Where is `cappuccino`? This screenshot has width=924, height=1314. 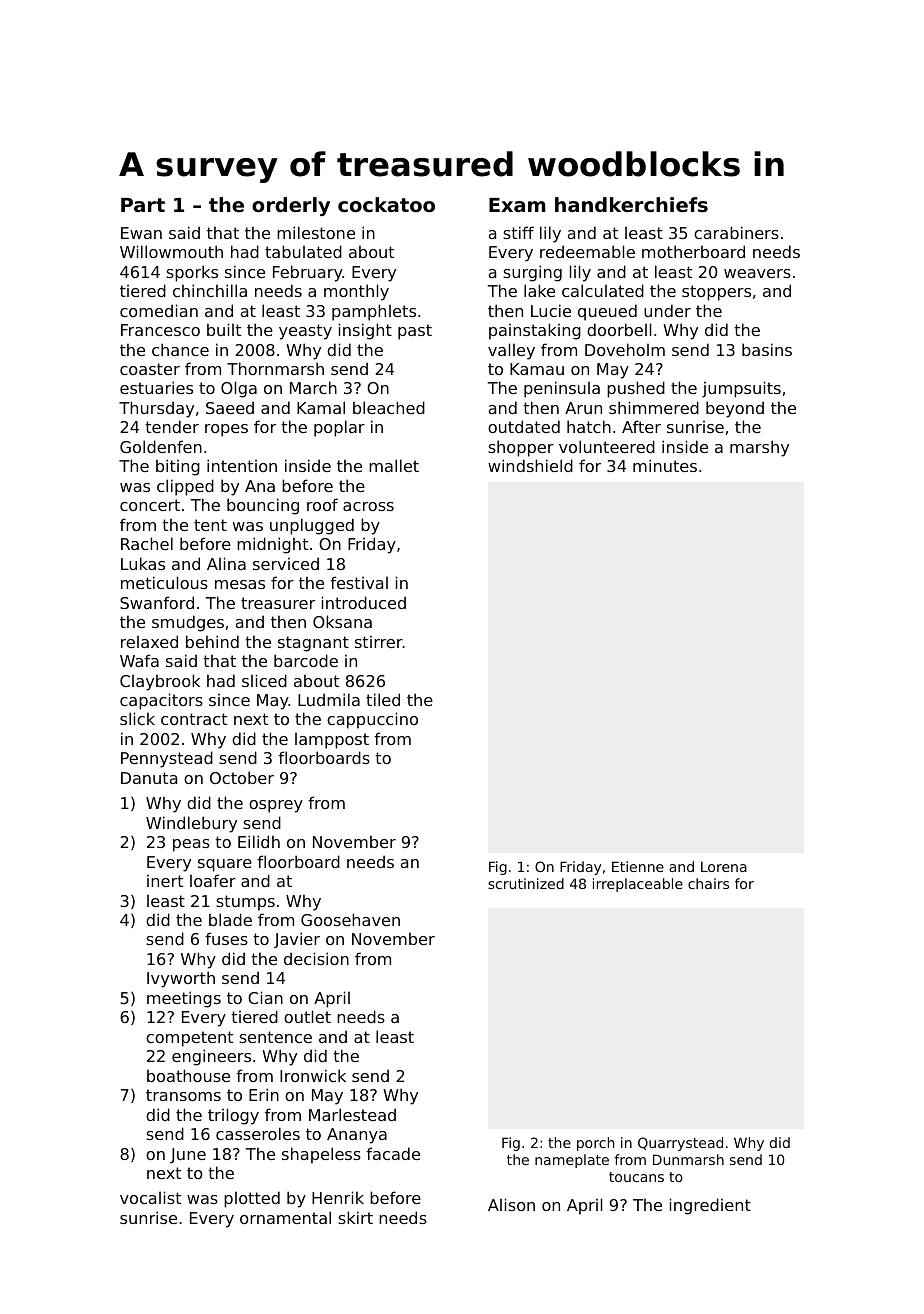 cappuccino is located at coordinates (372, 720).
